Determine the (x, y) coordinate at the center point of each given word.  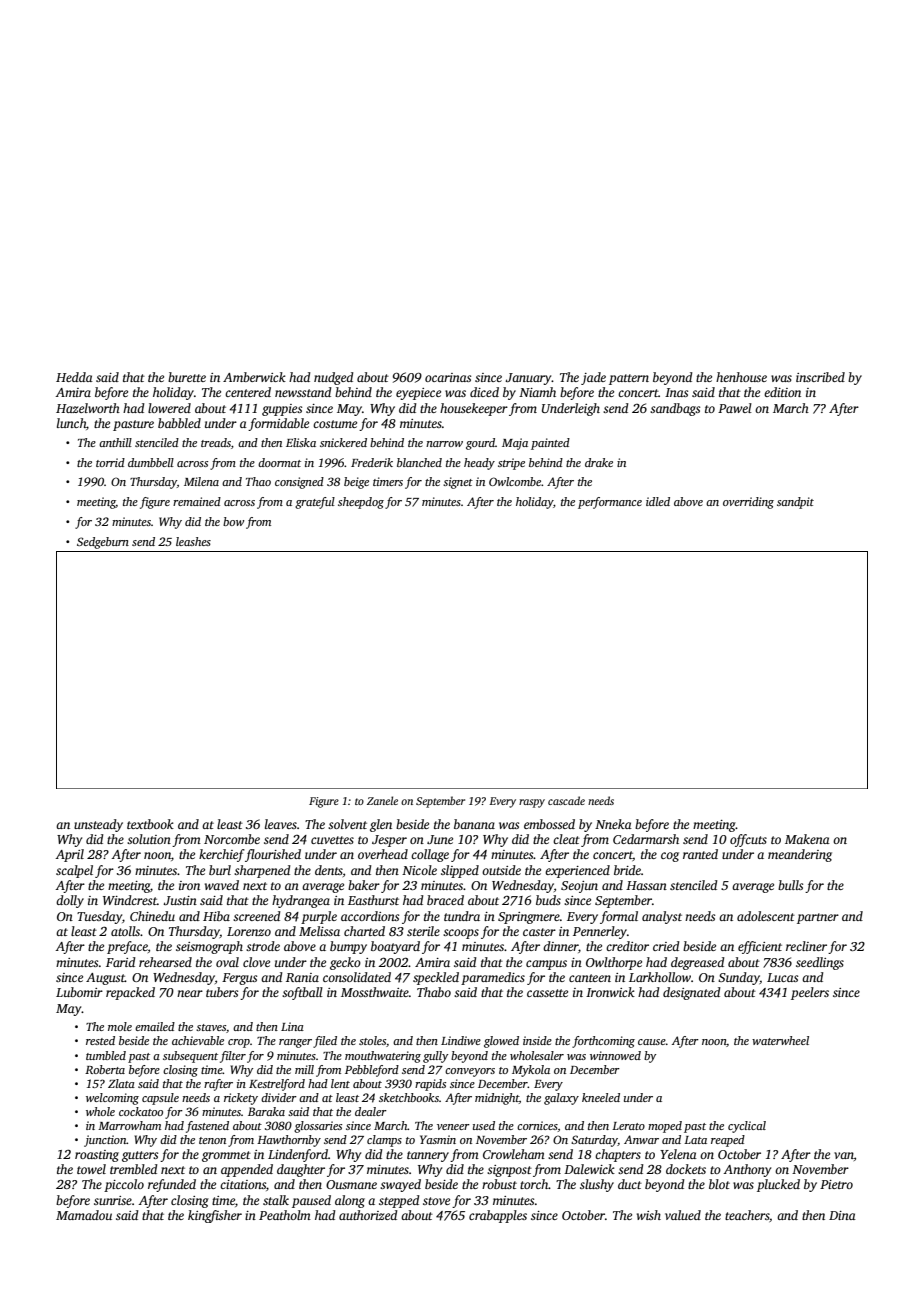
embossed (549, 824)
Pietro (836, 1184)
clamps (384, 1141)
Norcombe (232, 839)
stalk (276, 1200)
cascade (566, 800)
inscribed (820, 377)
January (528, 379)
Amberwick (254, 377)
